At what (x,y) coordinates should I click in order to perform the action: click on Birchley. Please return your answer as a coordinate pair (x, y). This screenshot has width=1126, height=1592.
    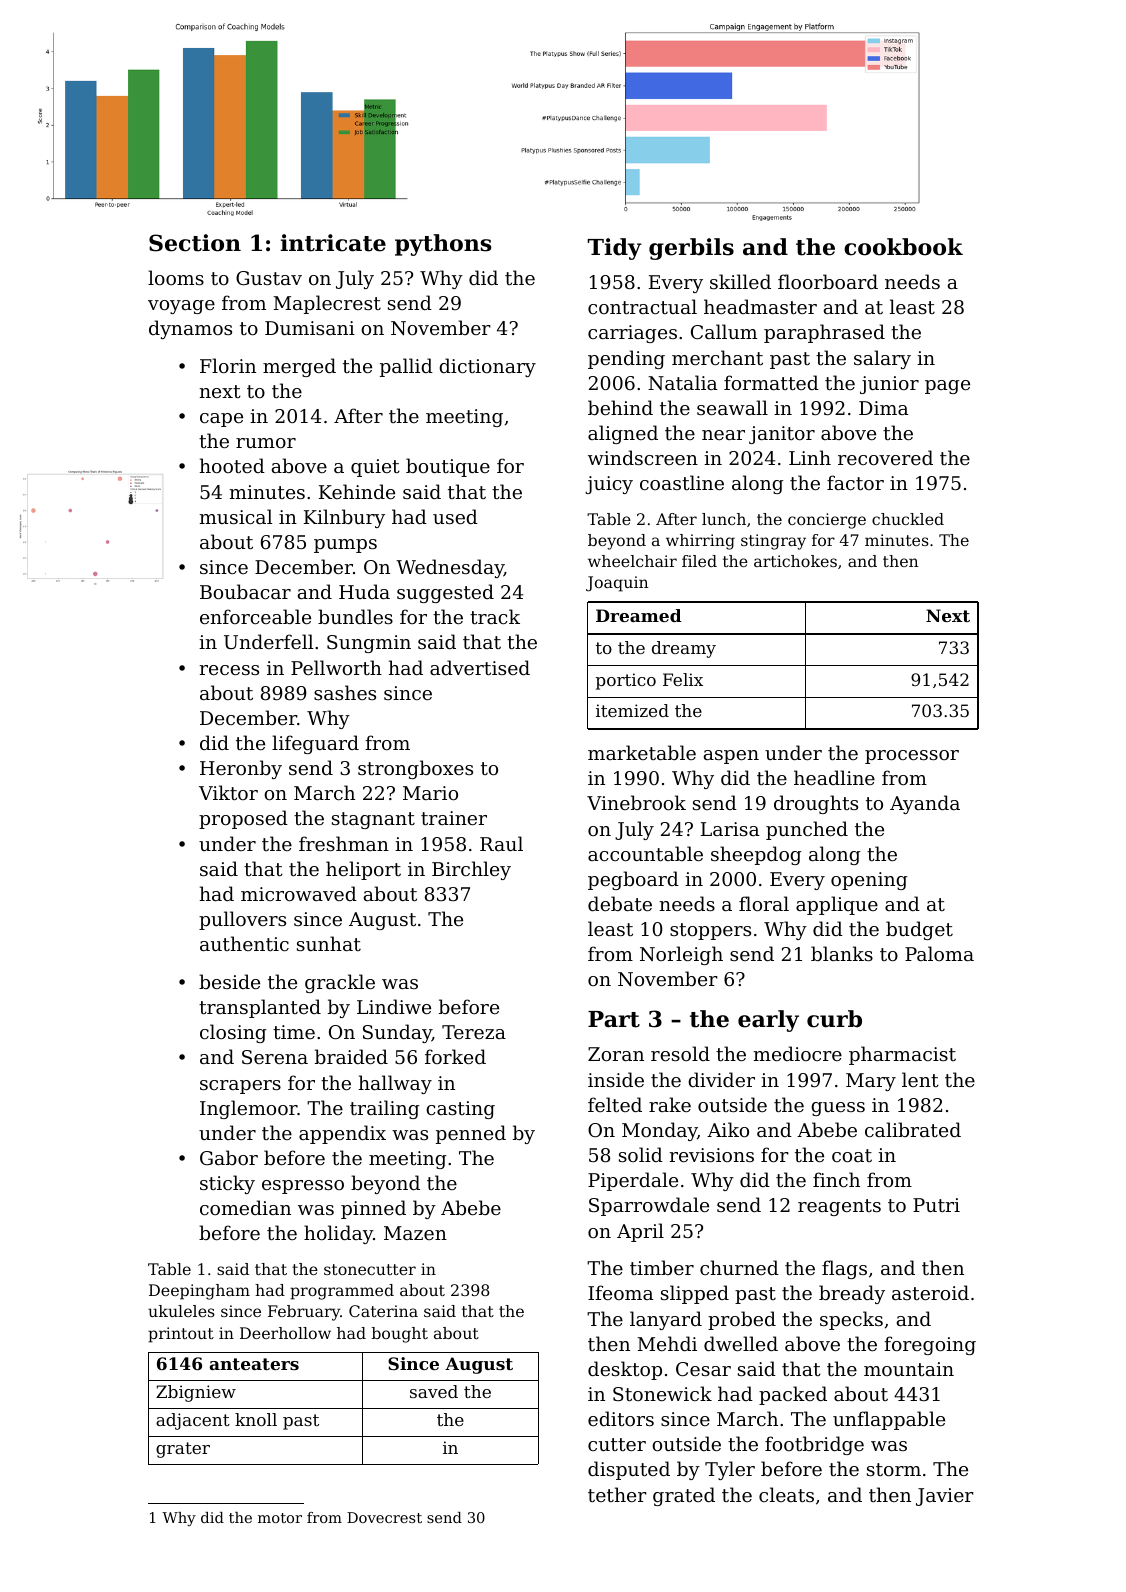
    Looking at the image, I should click on (471, 870).
